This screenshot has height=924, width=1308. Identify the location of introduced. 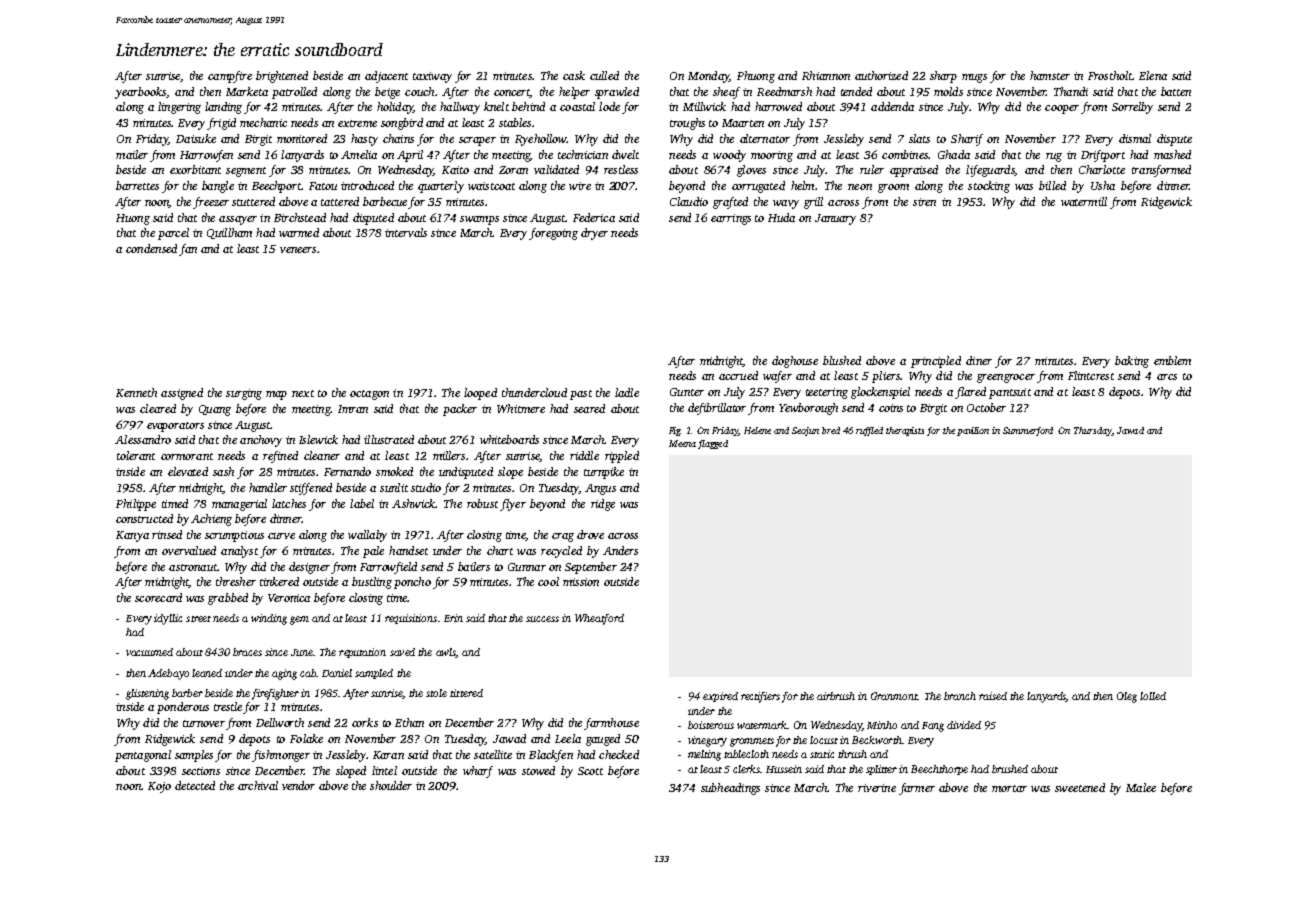
(367, 185).
